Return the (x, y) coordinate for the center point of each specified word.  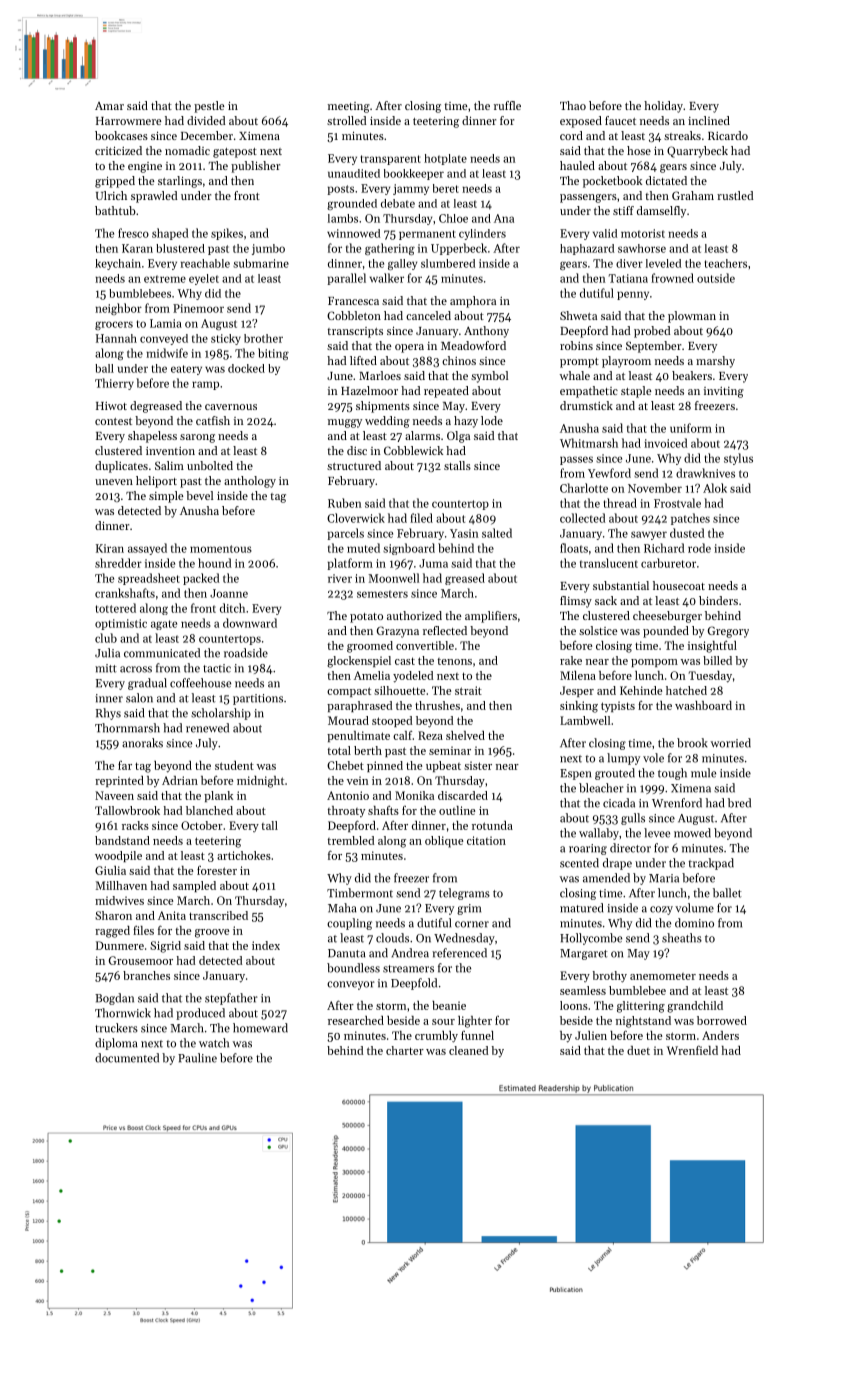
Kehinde (641, 690)
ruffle (507, 105)
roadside (246, 653)
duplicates (121, 467)
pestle (209, 107)
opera (409, 348)
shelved (465, 735)
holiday (663, 107)
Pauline (197, 1058)
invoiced (665, 443)
